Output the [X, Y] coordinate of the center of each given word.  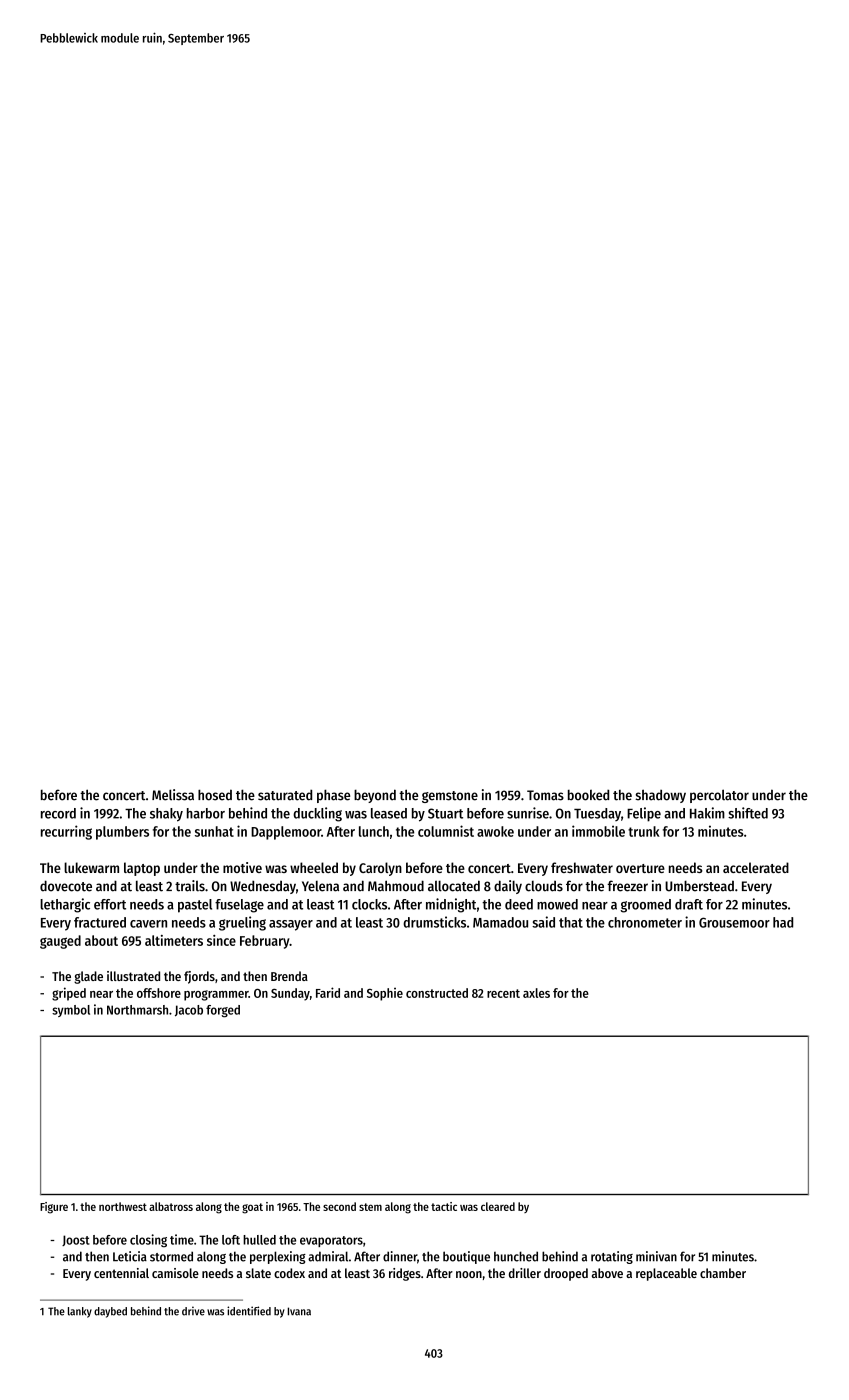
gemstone [450, 797]
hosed [215, 795]
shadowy [660, 796]
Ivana [299, 1311]
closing [148, 1241]
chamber [723, 1273]
